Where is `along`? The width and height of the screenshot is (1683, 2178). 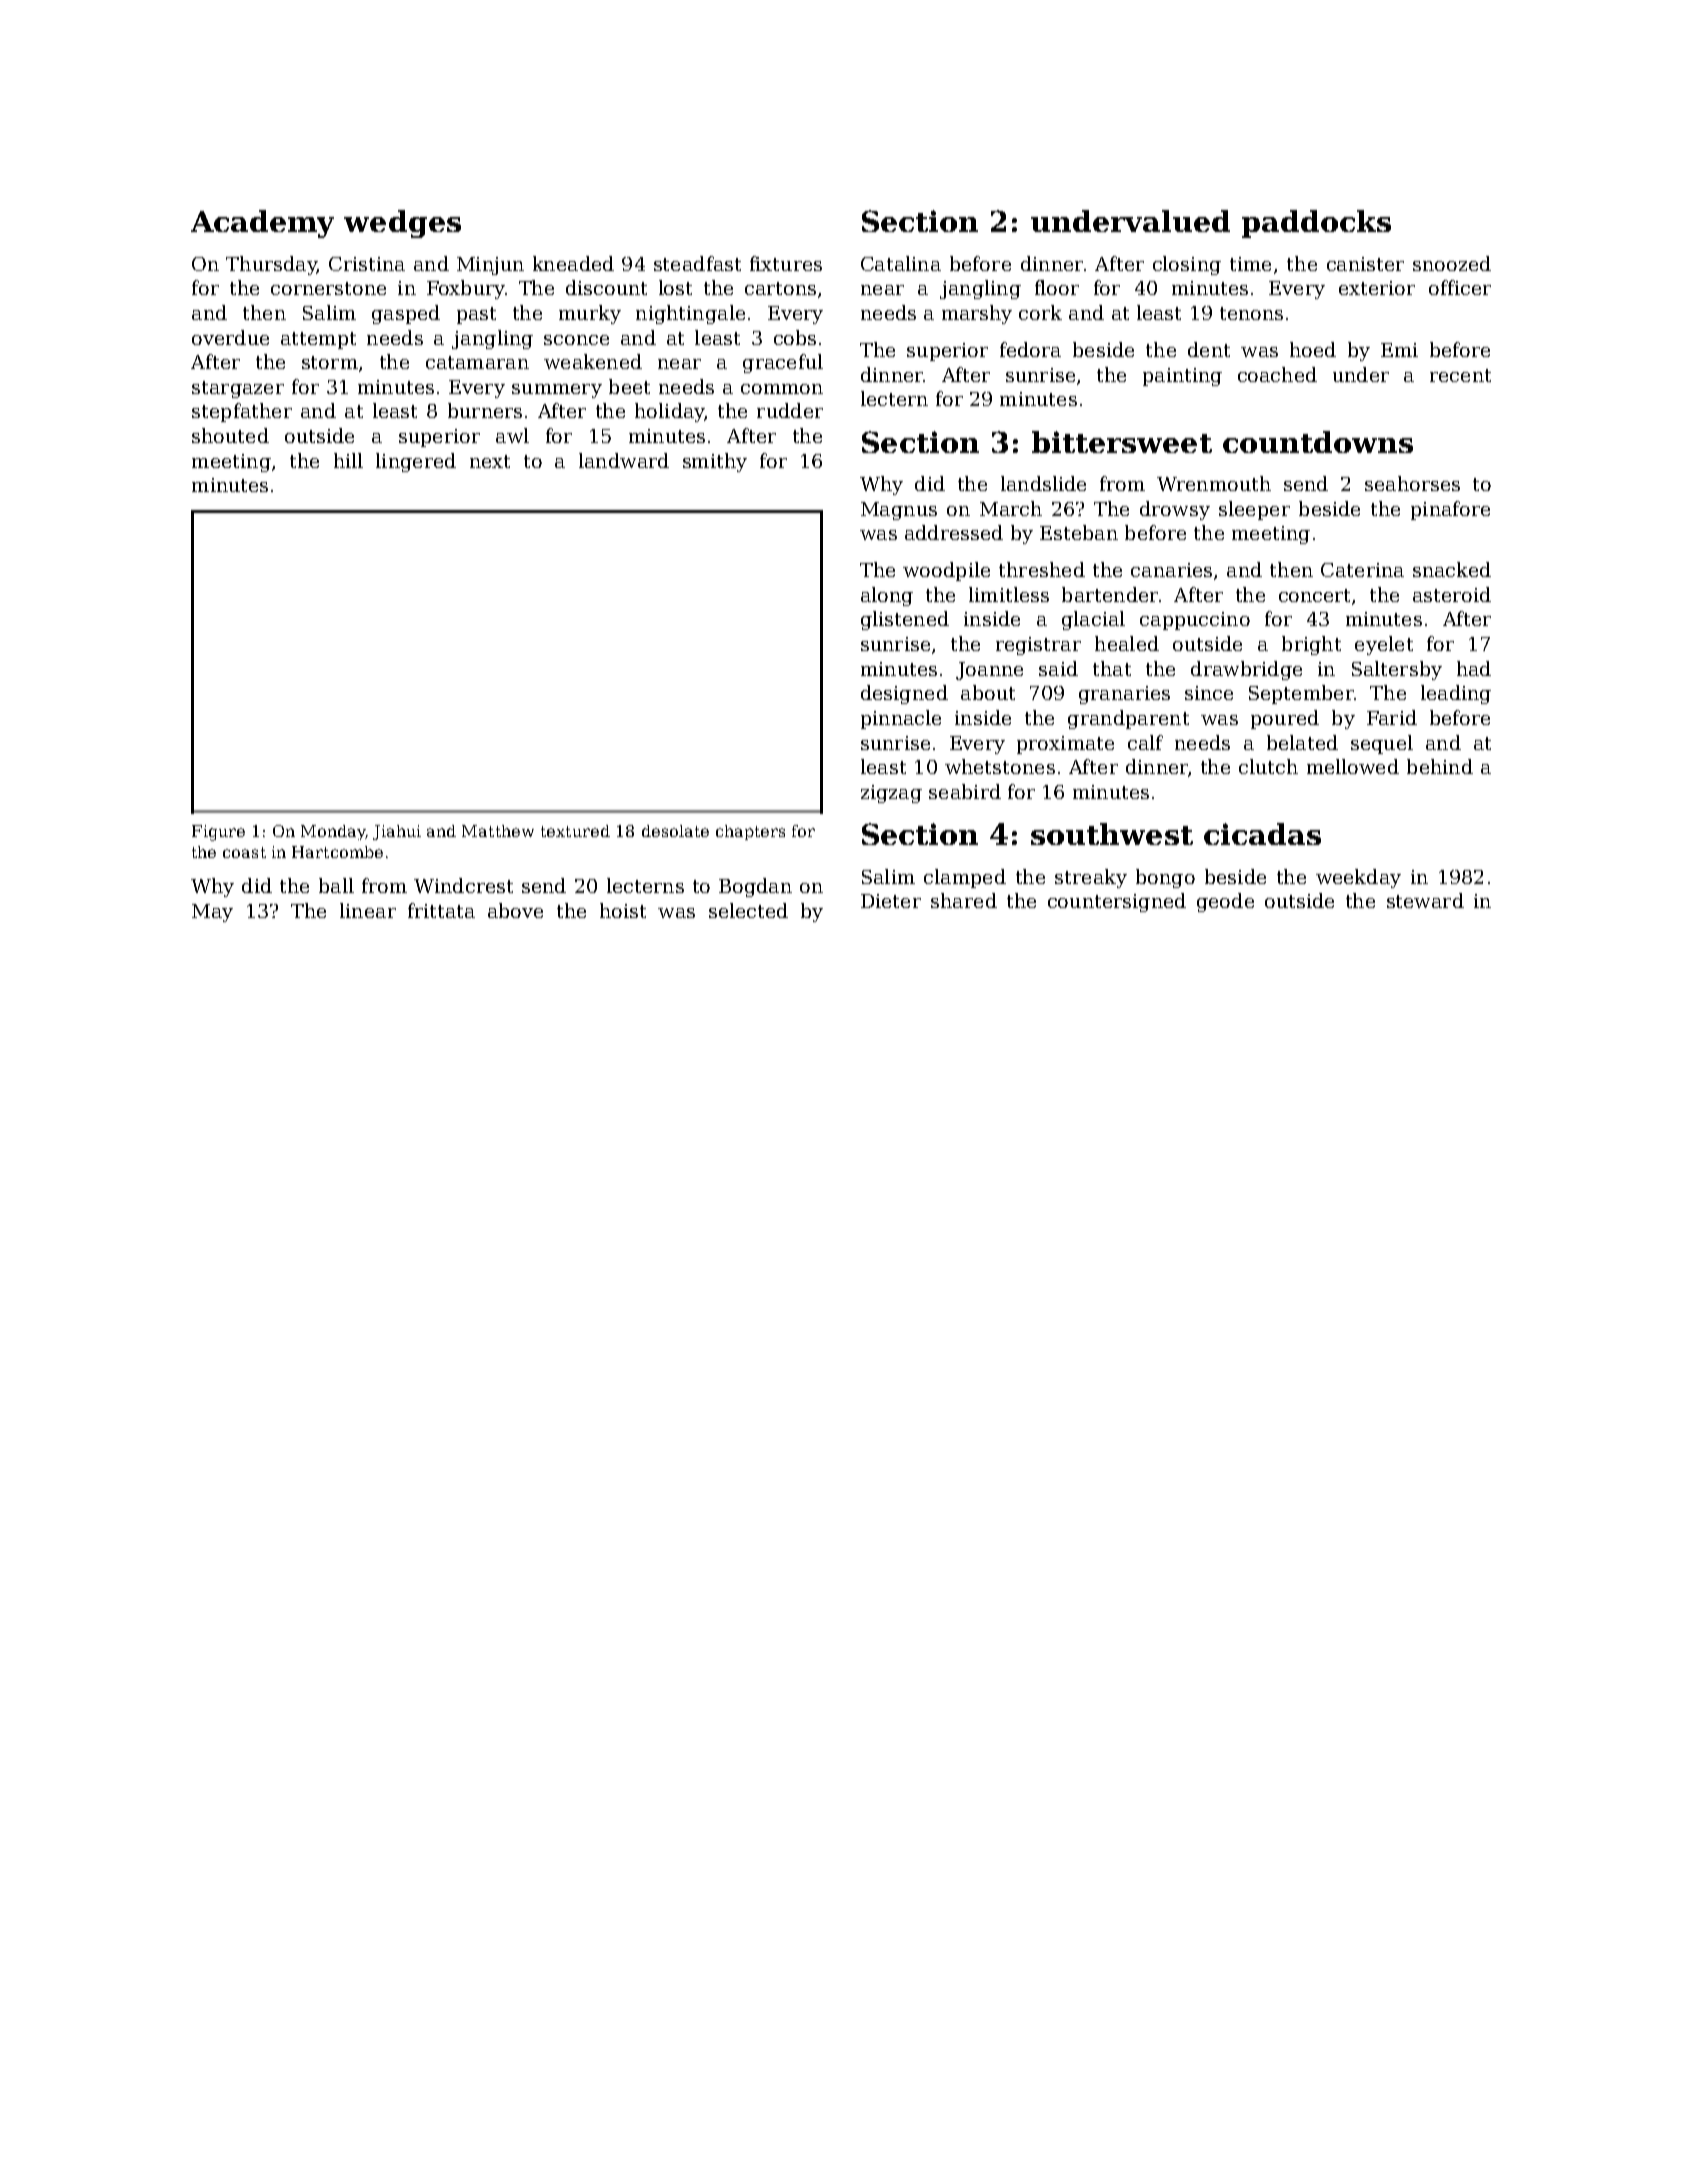
along is located at coordinates (887, 596).
